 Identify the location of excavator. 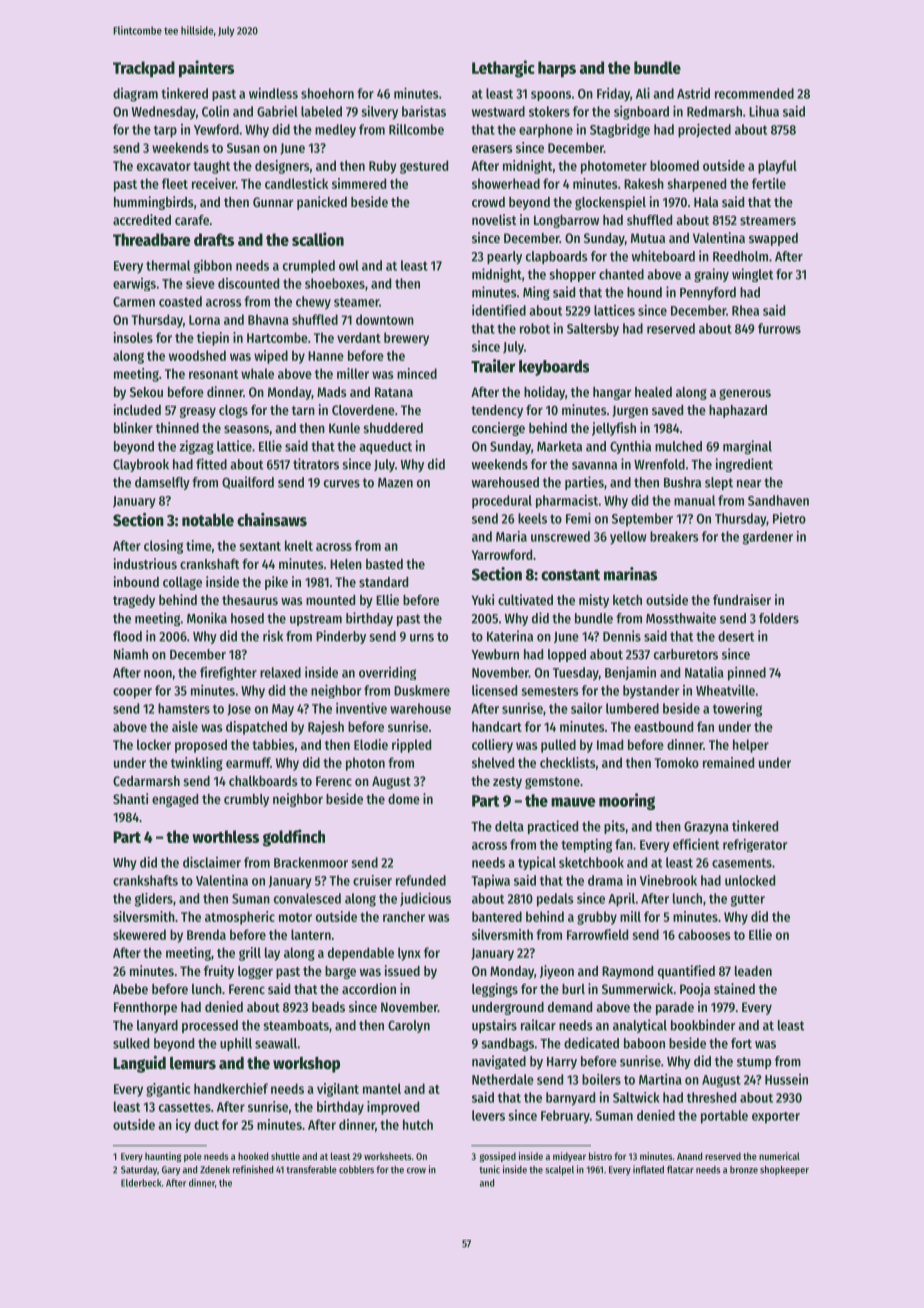
(164, 166).
